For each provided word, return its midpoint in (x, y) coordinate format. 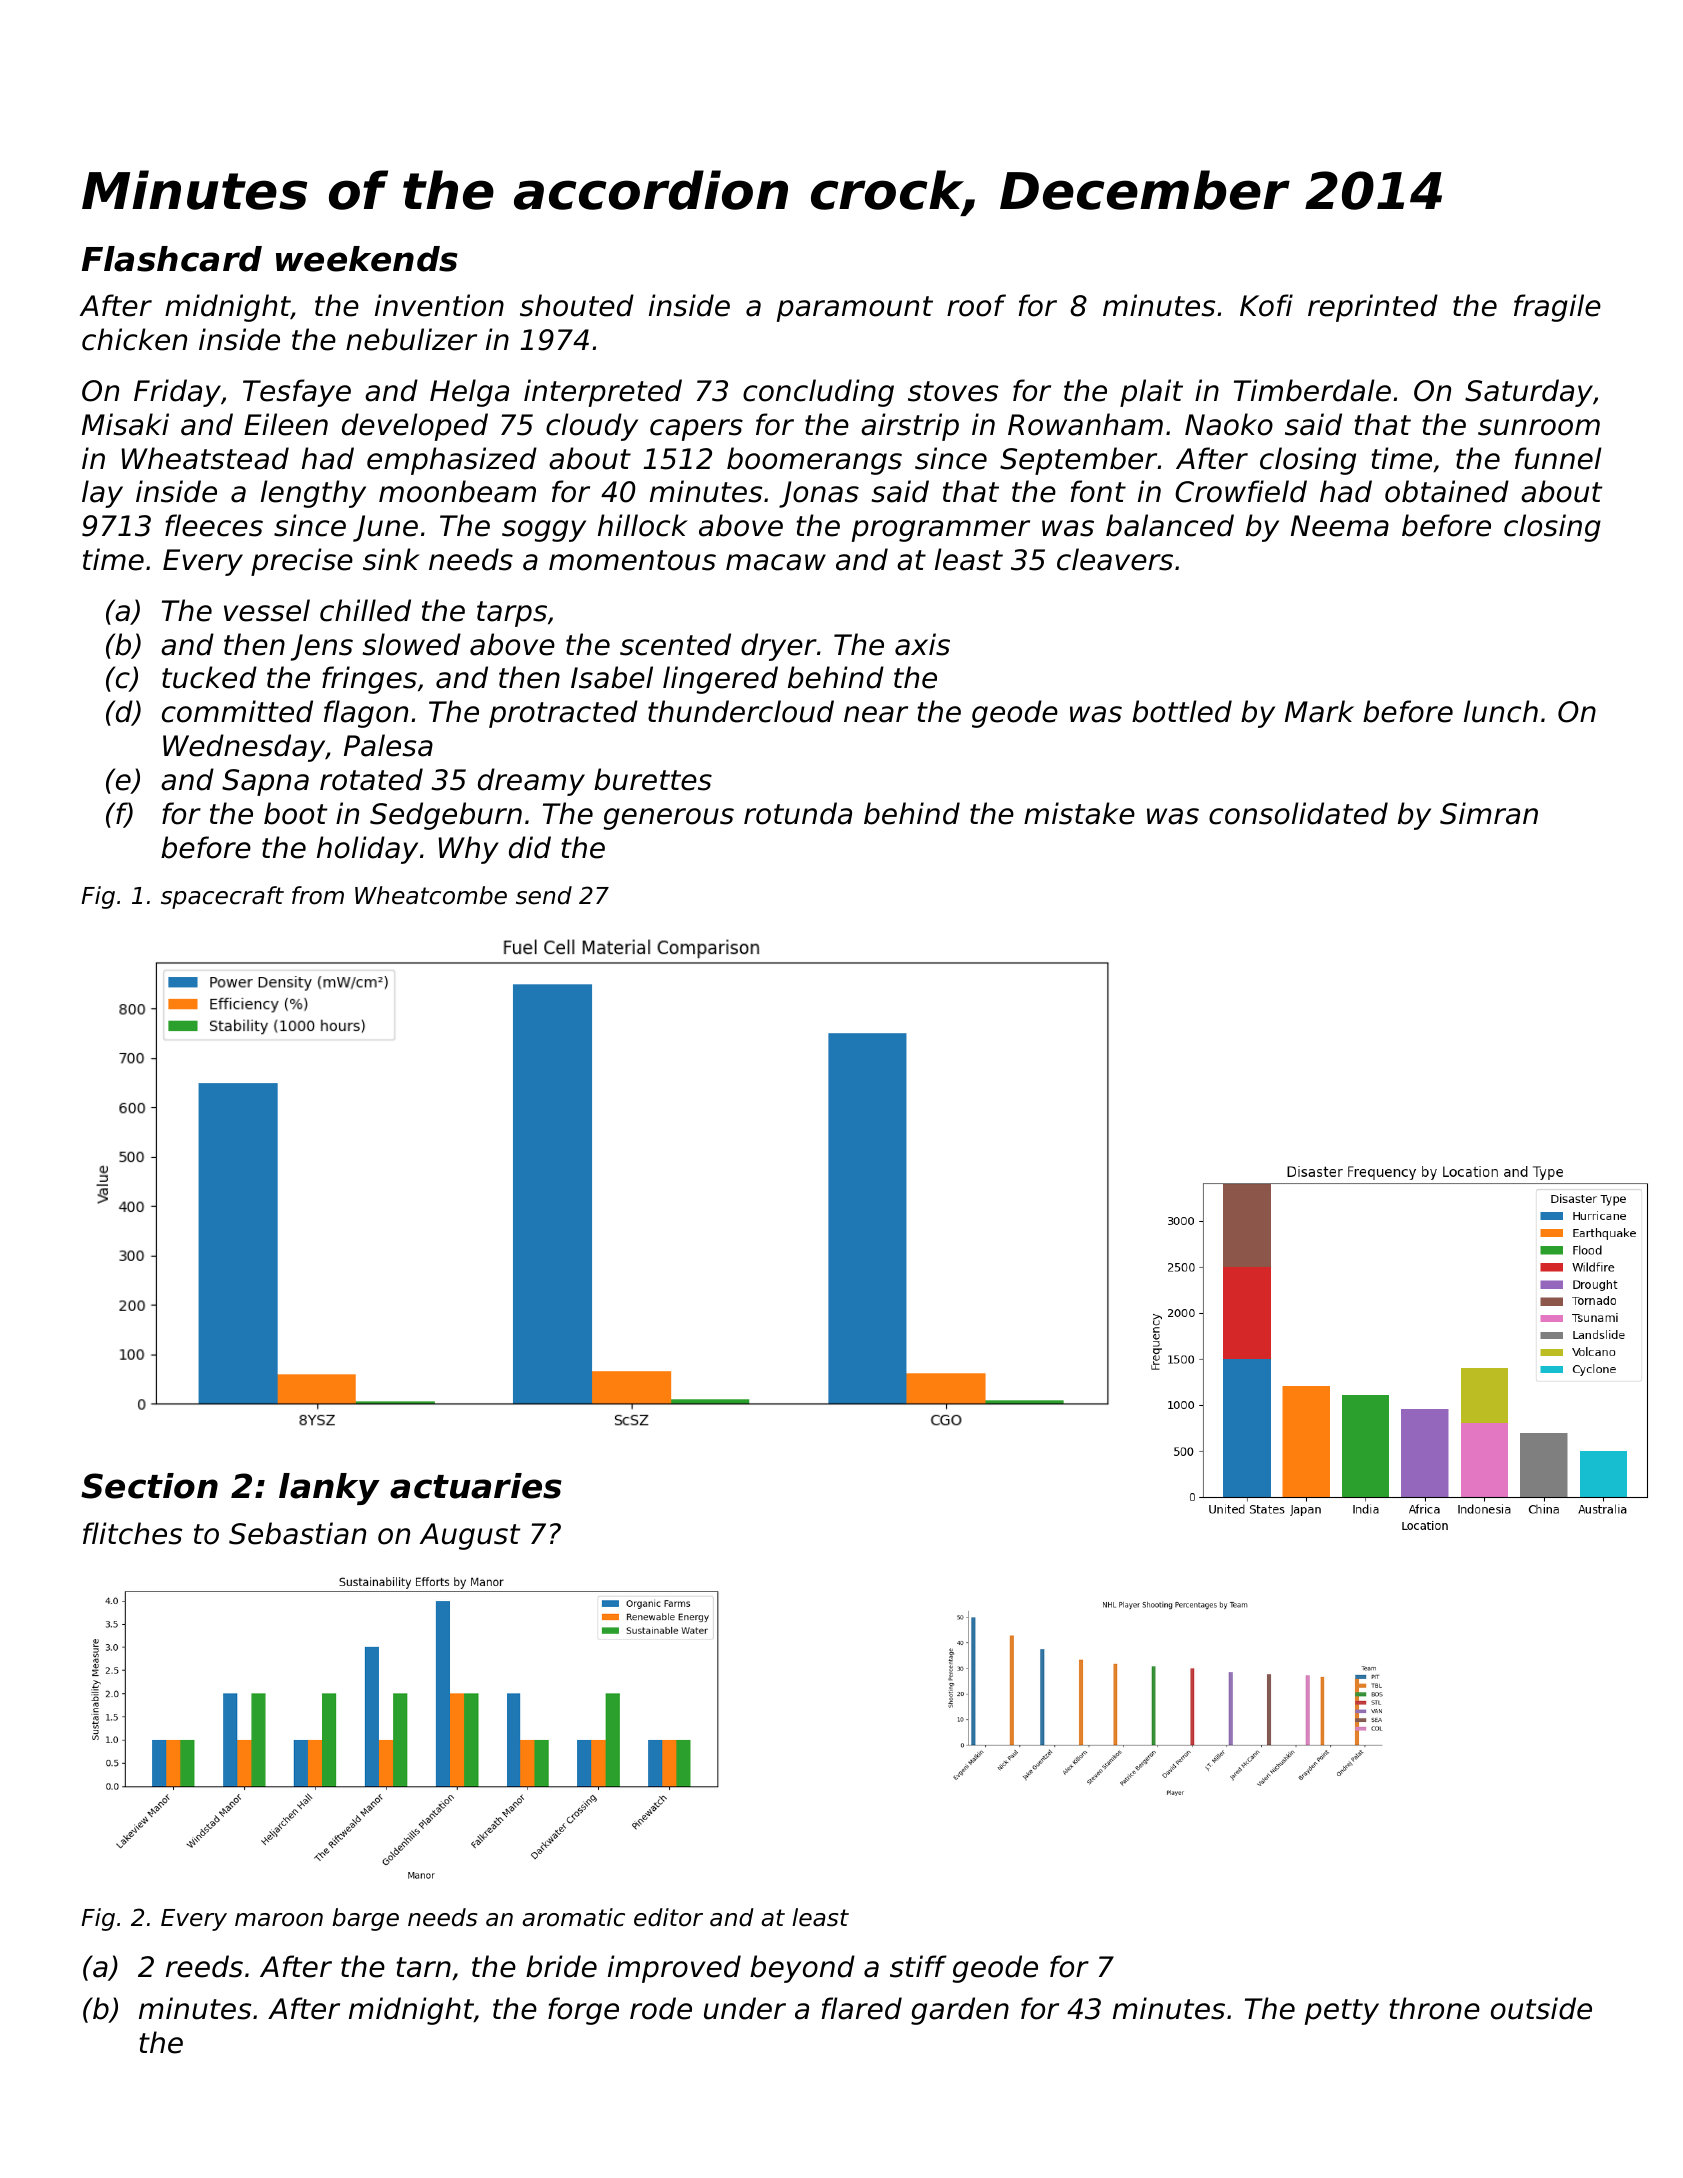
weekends (367, 259)
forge (583, 2011)
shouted (577, 305)
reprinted (1373, 308)
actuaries (476, 1486)
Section (149, 1486)
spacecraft (222, 897)
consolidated (1298, 813)
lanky (329, 1489)
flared (862, 2008)
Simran (1489, 813)
